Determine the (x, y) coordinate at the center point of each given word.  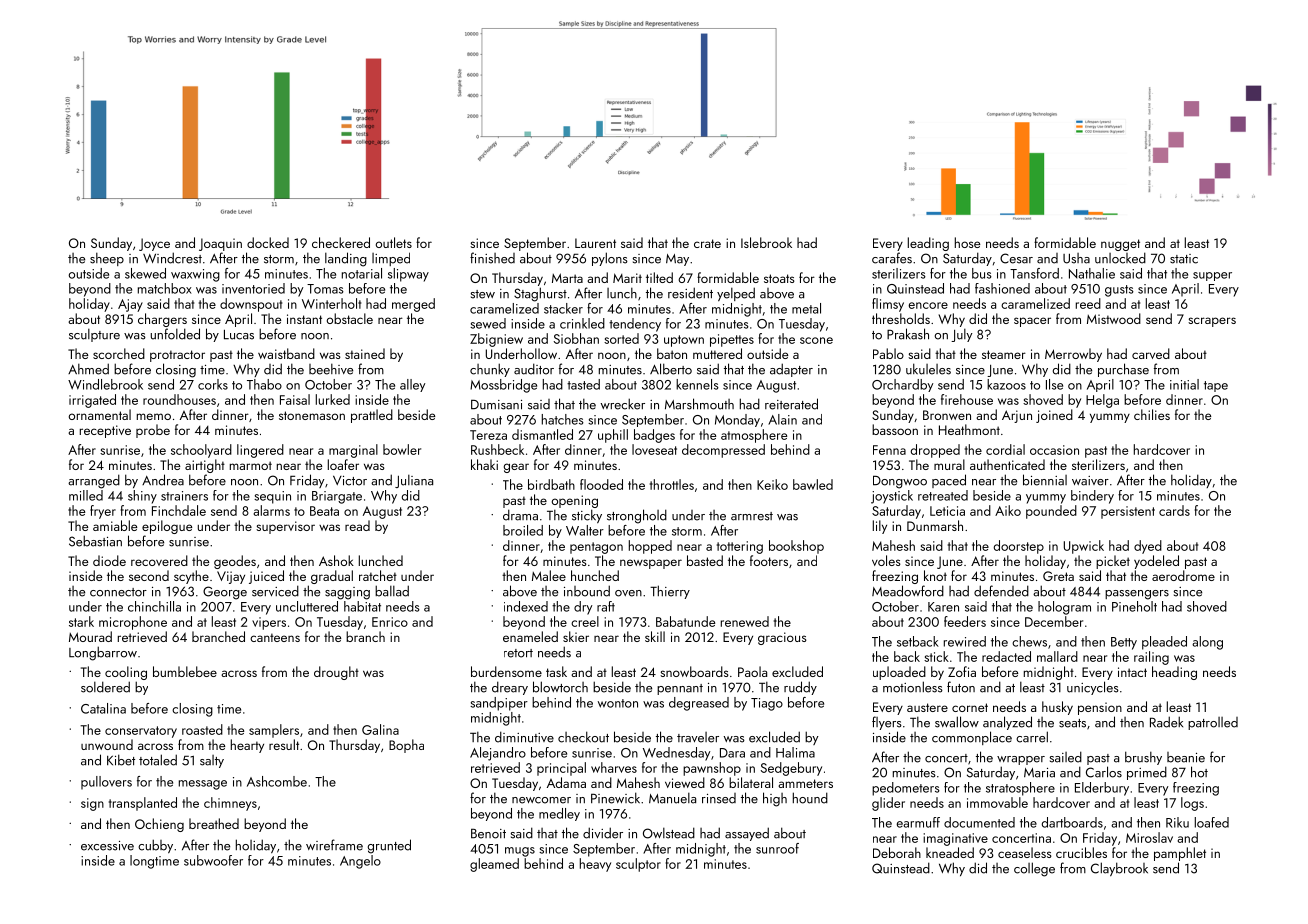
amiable (115, 525)
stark (81, 621)
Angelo (360, 862)
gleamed (494, 865)
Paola (752, 671)
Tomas (325, 289)
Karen (943, 607)
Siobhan (576, 338)
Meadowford (908, 591)
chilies (1152, 414)
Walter (585, 530)
